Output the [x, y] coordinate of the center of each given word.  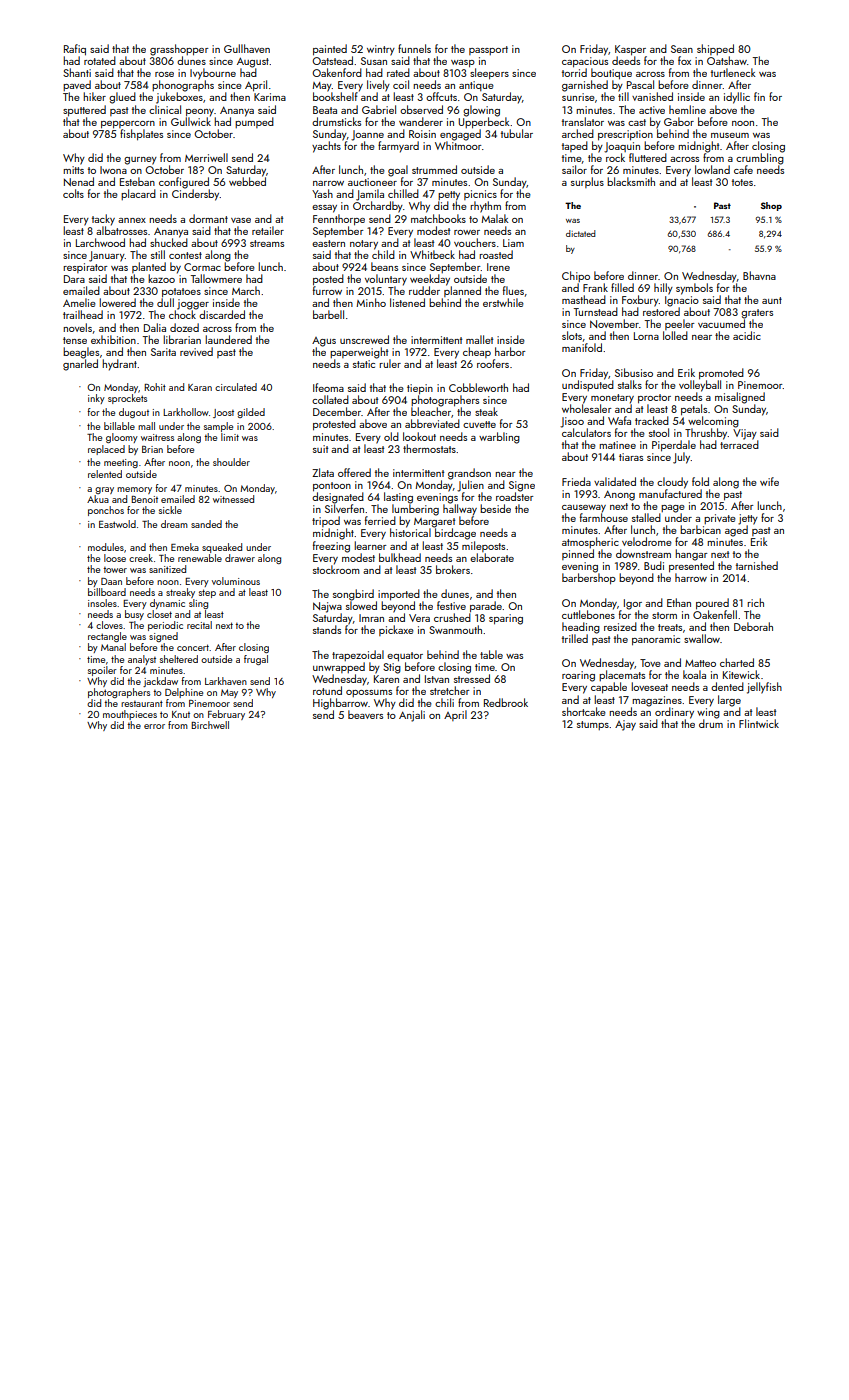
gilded [251, 413]
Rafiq [75, 50]
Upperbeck [484, 123]
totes [742, 182]
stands [327, 629]
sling [198, 604]
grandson [469, 474]
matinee [617, 445]
